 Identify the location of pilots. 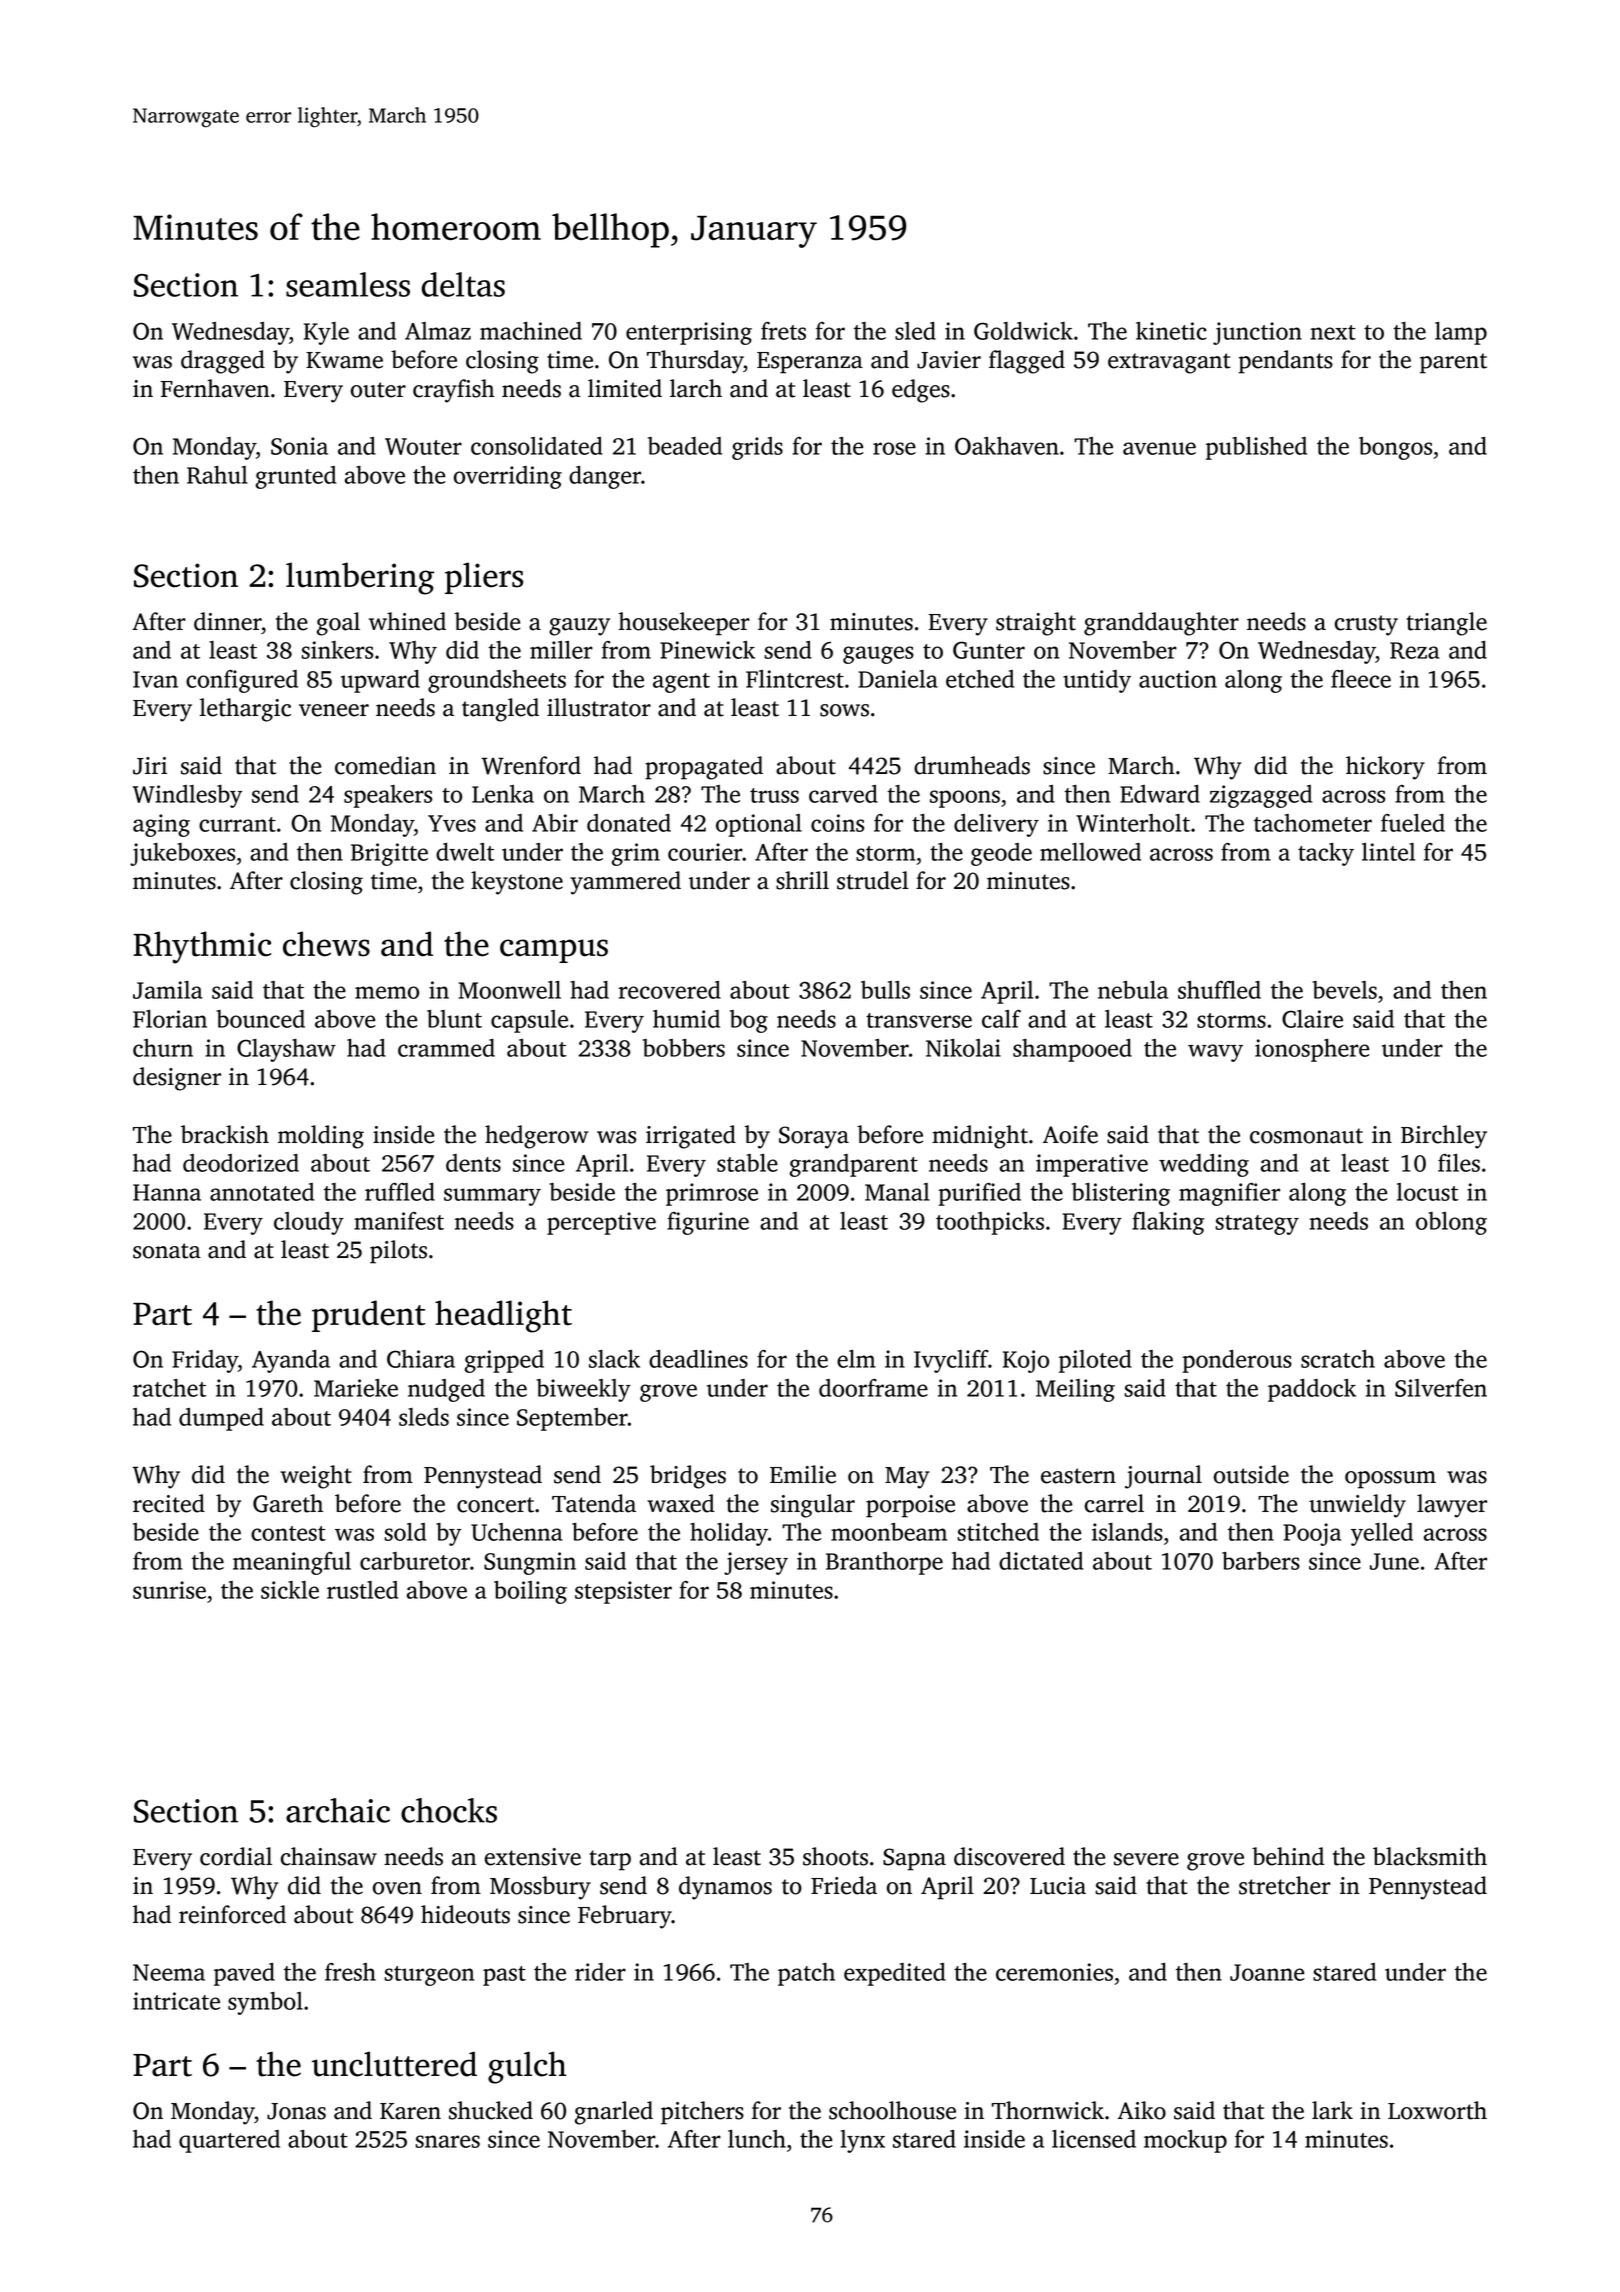
(398, 1252).
